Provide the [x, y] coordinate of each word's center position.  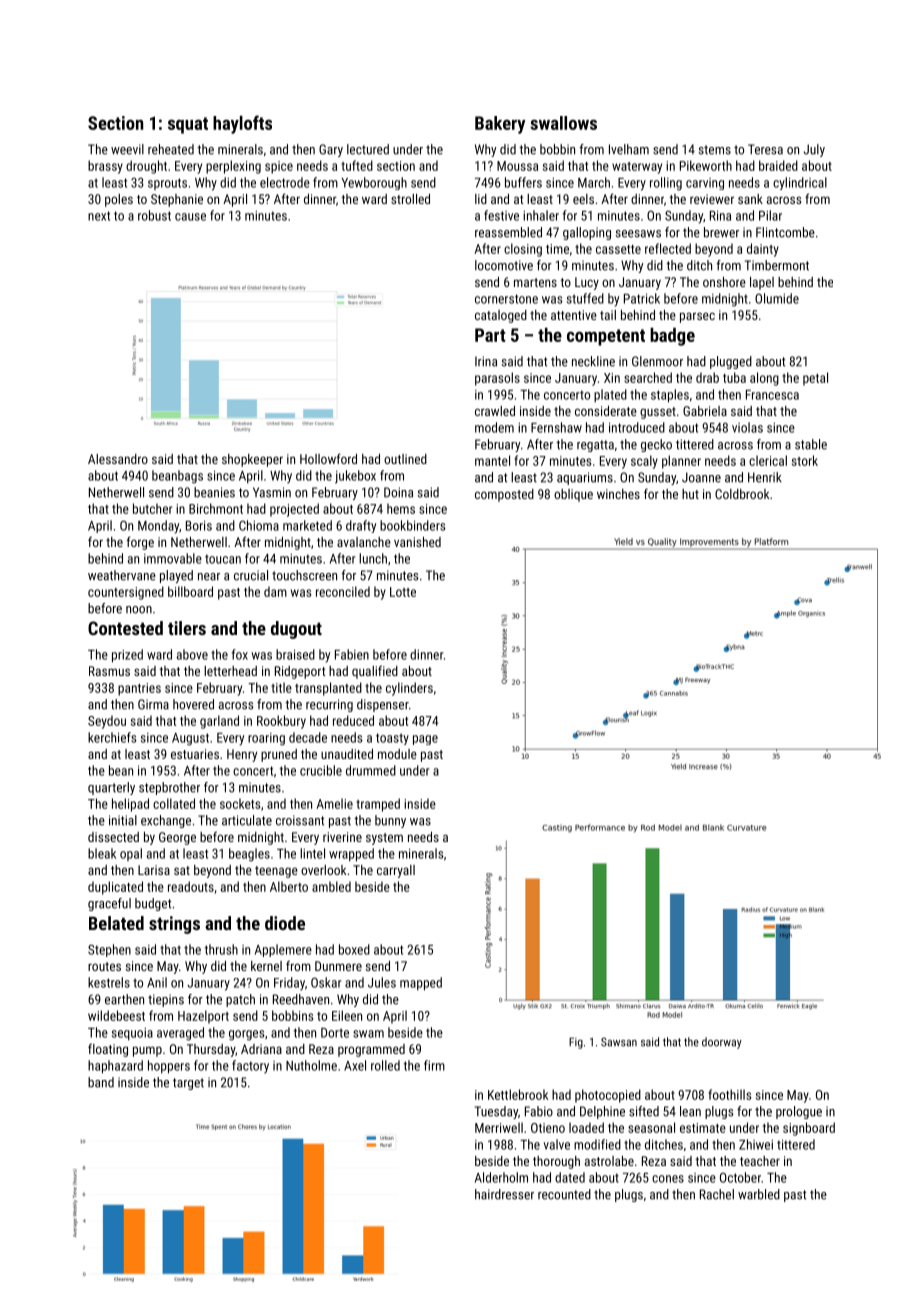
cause [190, 217]
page [425, 740]
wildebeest [116, 1015]
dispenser [383, 705]
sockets [240, 803]
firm [434, 1065]
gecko [656, 445]
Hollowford [328, 458]
